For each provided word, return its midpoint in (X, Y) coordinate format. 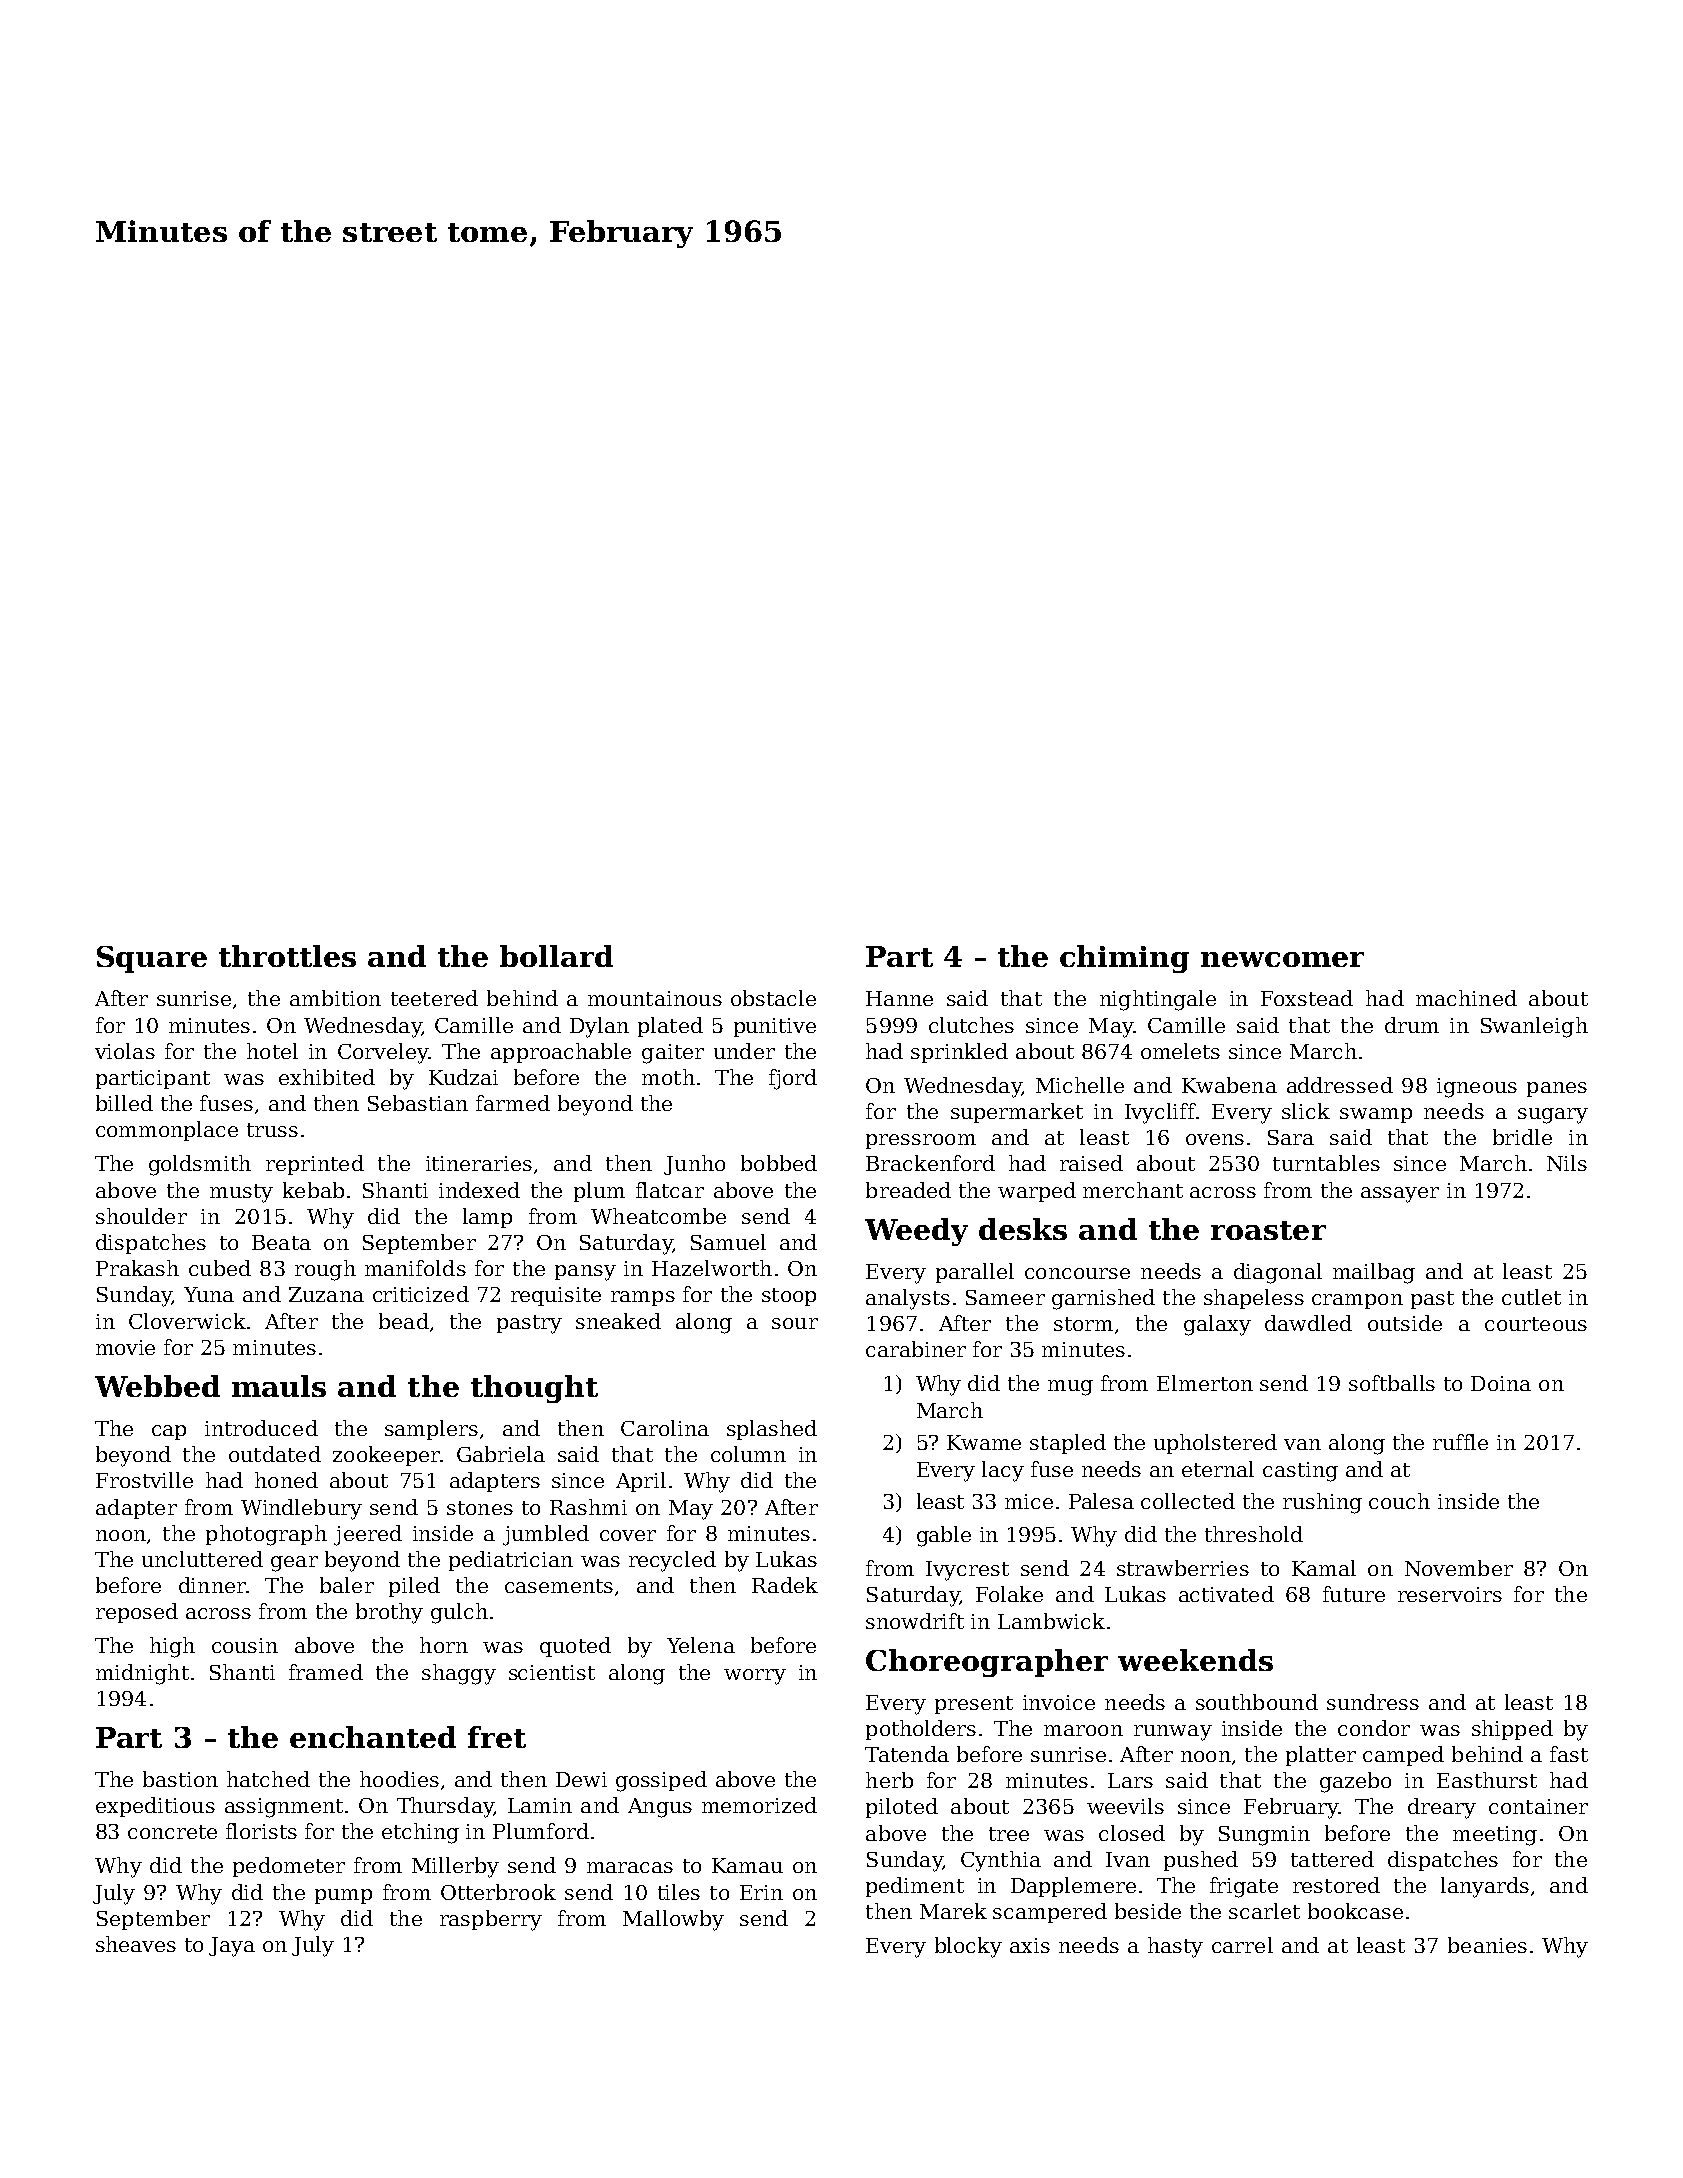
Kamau (747, 1865)
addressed (1340, 1085)
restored (1336, 1885)
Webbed (157, 1386)
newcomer (1282, 959)
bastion (180, 1779)
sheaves (136, 1944)
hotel (272, 1051)
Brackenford (930, 1163)
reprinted (315, 1165)
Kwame (984, 1442)
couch (1399, 1501)
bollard (556, 956)
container (1538, 1806)
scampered (1050, 1913)
